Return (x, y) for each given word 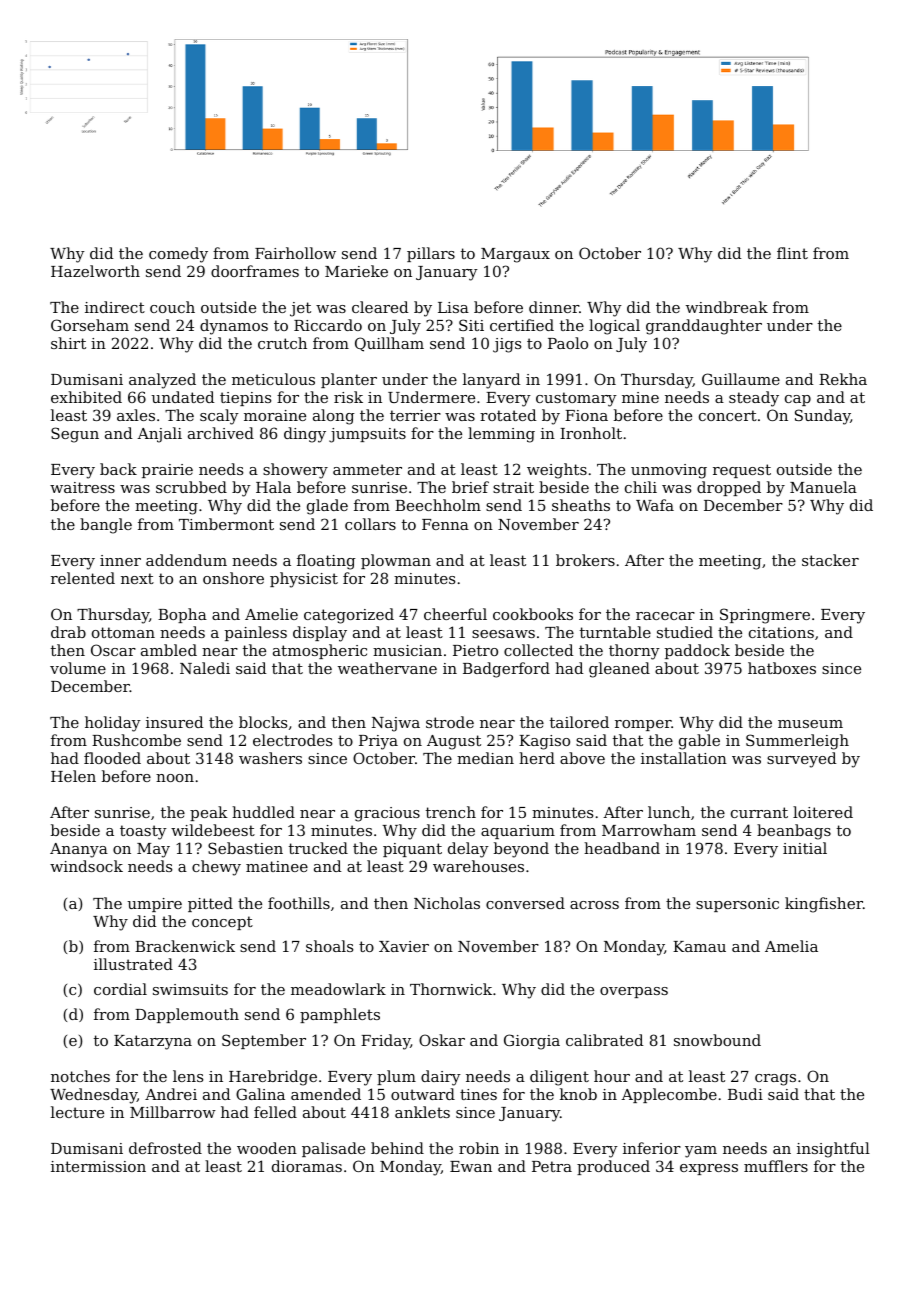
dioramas (307, 1166)
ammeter (367, 469)
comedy (178, 255)
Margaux (515, 255)
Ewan (471, 1166)
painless (256, 633)
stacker (830, 560)
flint (792, 253)
